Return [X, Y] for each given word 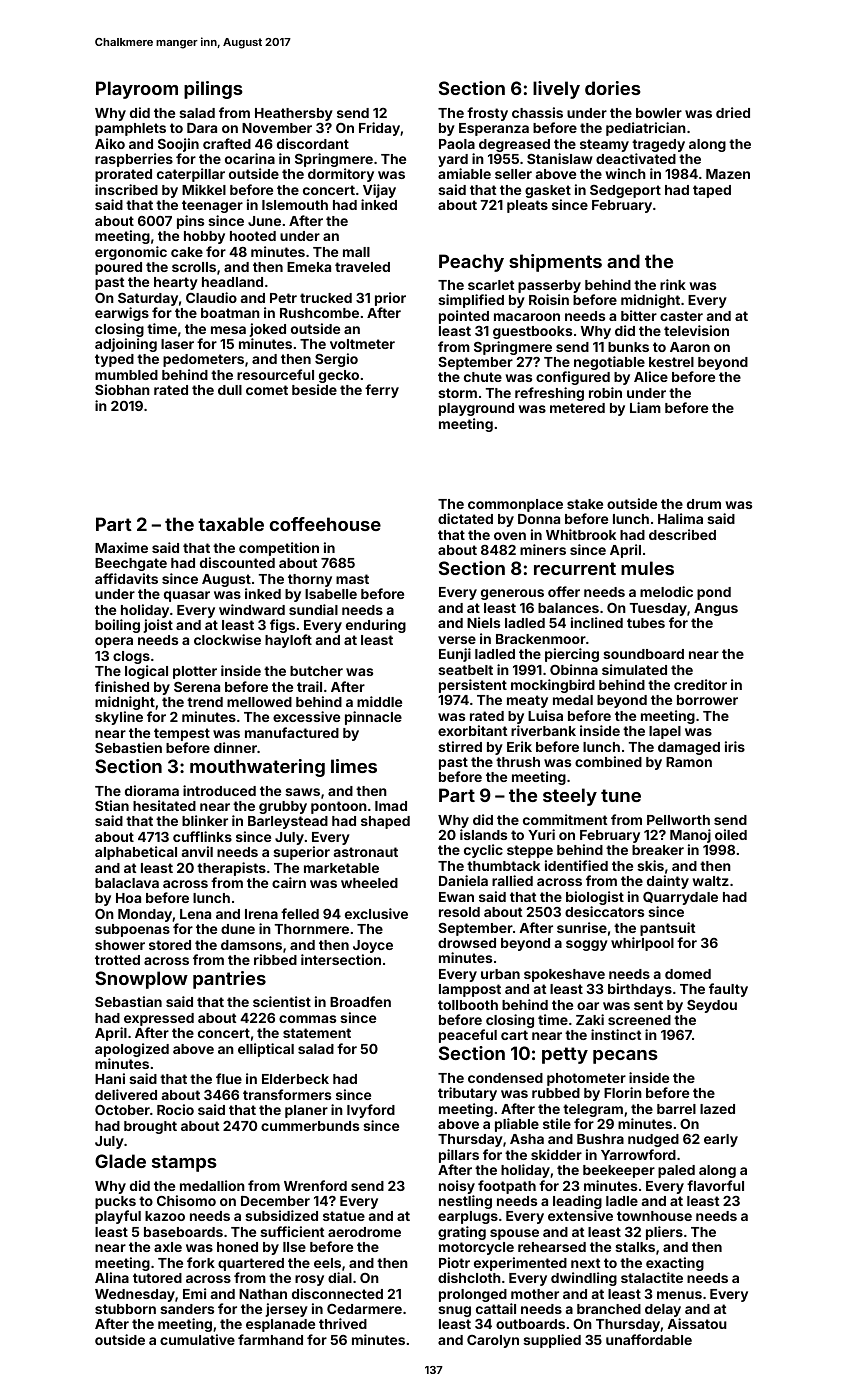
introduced [219, 790]
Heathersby [294, 114]
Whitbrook [581, 534]
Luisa [545, 715]
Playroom [137, 90]
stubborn [125, 1309]
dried [733, 112]
